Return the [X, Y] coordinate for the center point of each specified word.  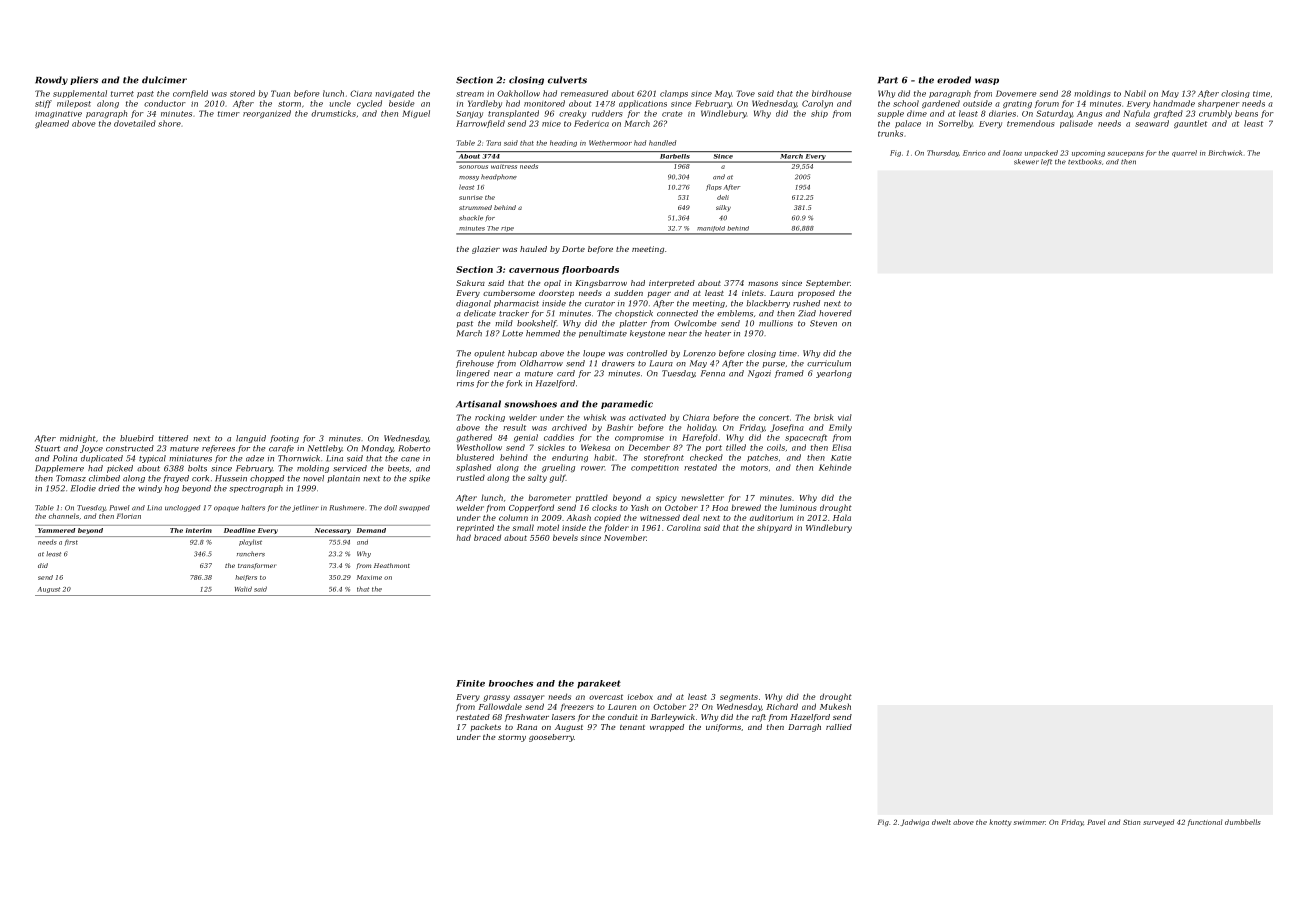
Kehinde [835, 467]
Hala [842, 518]
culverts [567, 80]
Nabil [1135, 93]
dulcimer [164, 80]
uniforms [723, 728]
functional [1205, 822]
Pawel [120, 508]
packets [486, 727]
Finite [470, 683]
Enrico [974, 153]
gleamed [52, 124]
